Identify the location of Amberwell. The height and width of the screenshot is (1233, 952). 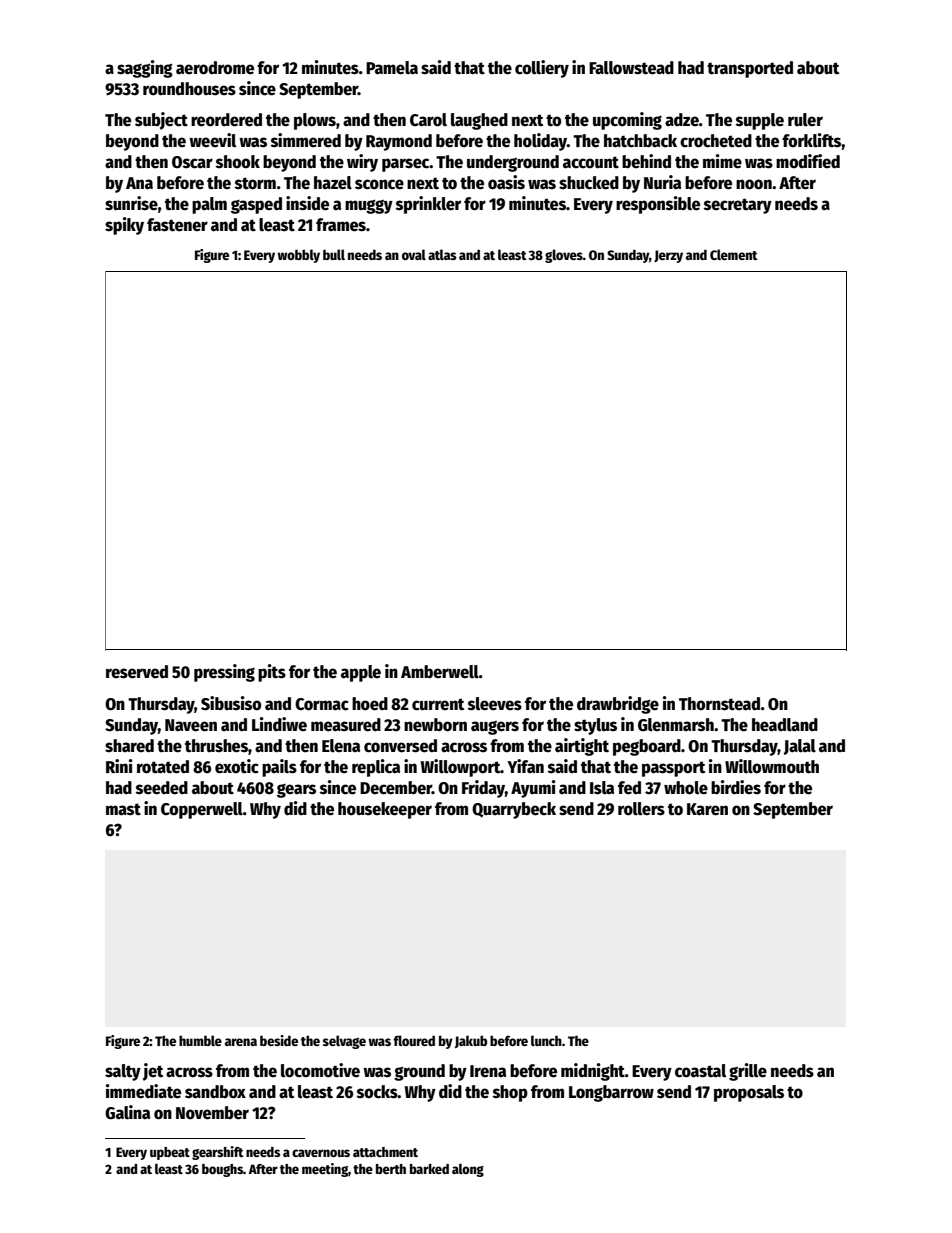
(440, 672).
